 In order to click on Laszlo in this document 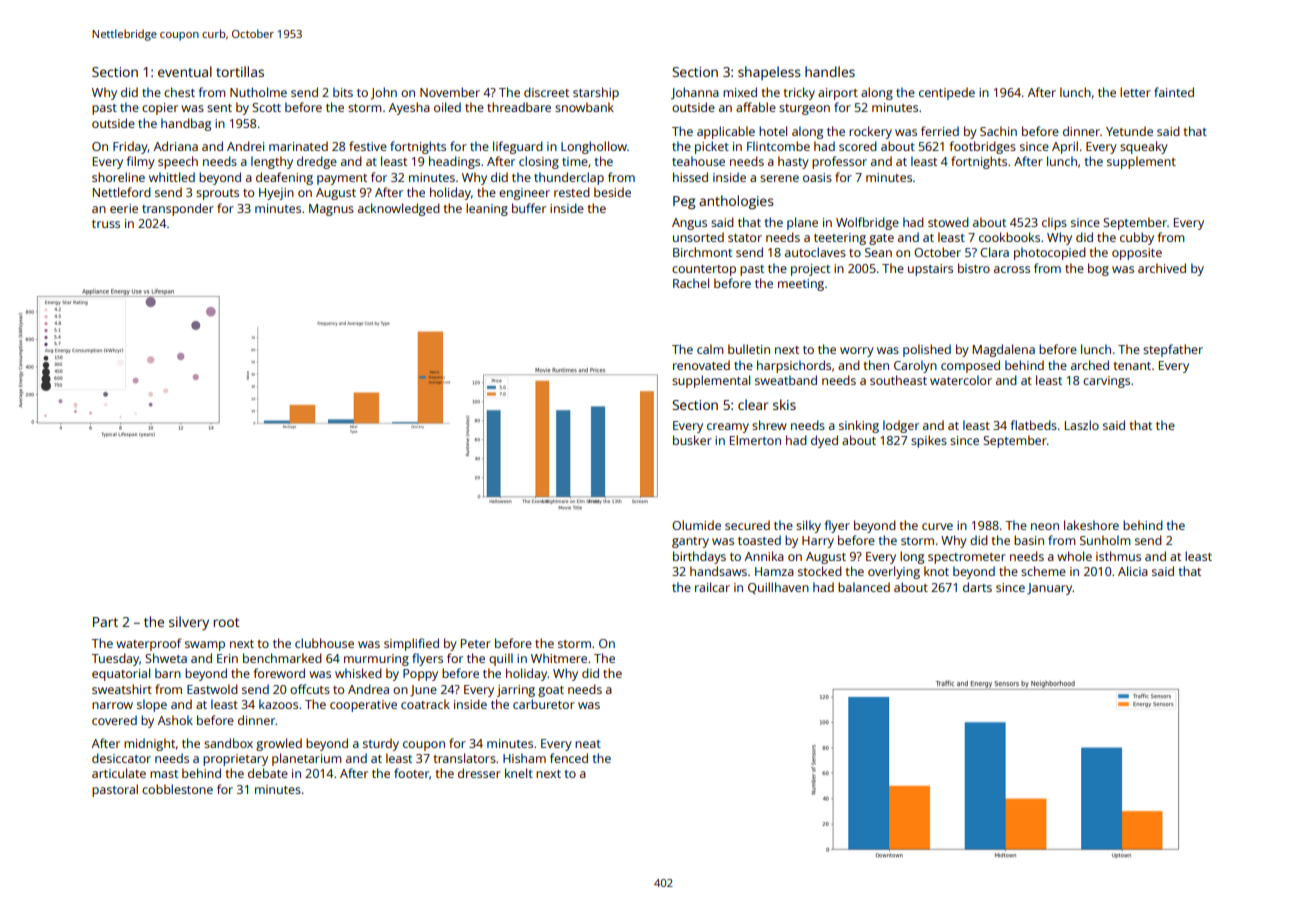, I will do `click(1082, 425)`.
